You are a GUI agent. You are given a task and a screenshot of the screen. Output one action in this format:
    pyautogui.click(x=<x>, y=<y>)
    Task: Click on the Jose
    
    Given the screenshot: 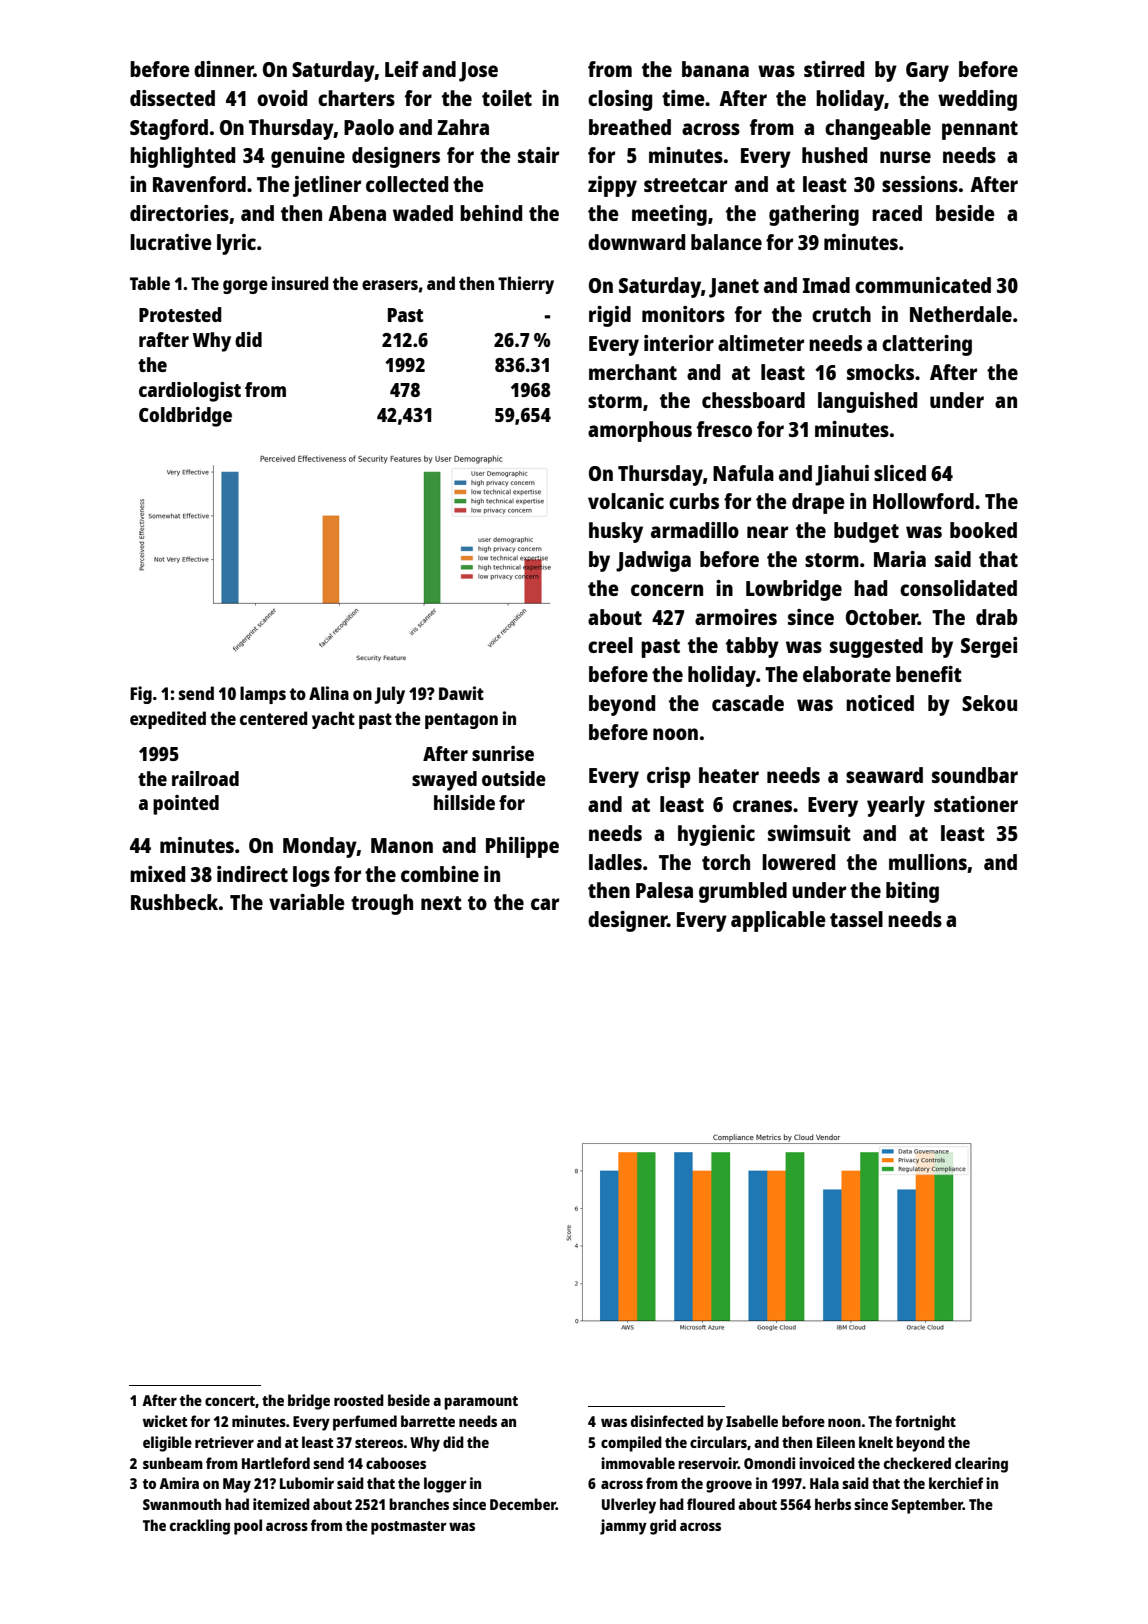 What is the action you would take?
    pyautogui.click(x=478, y=72)
